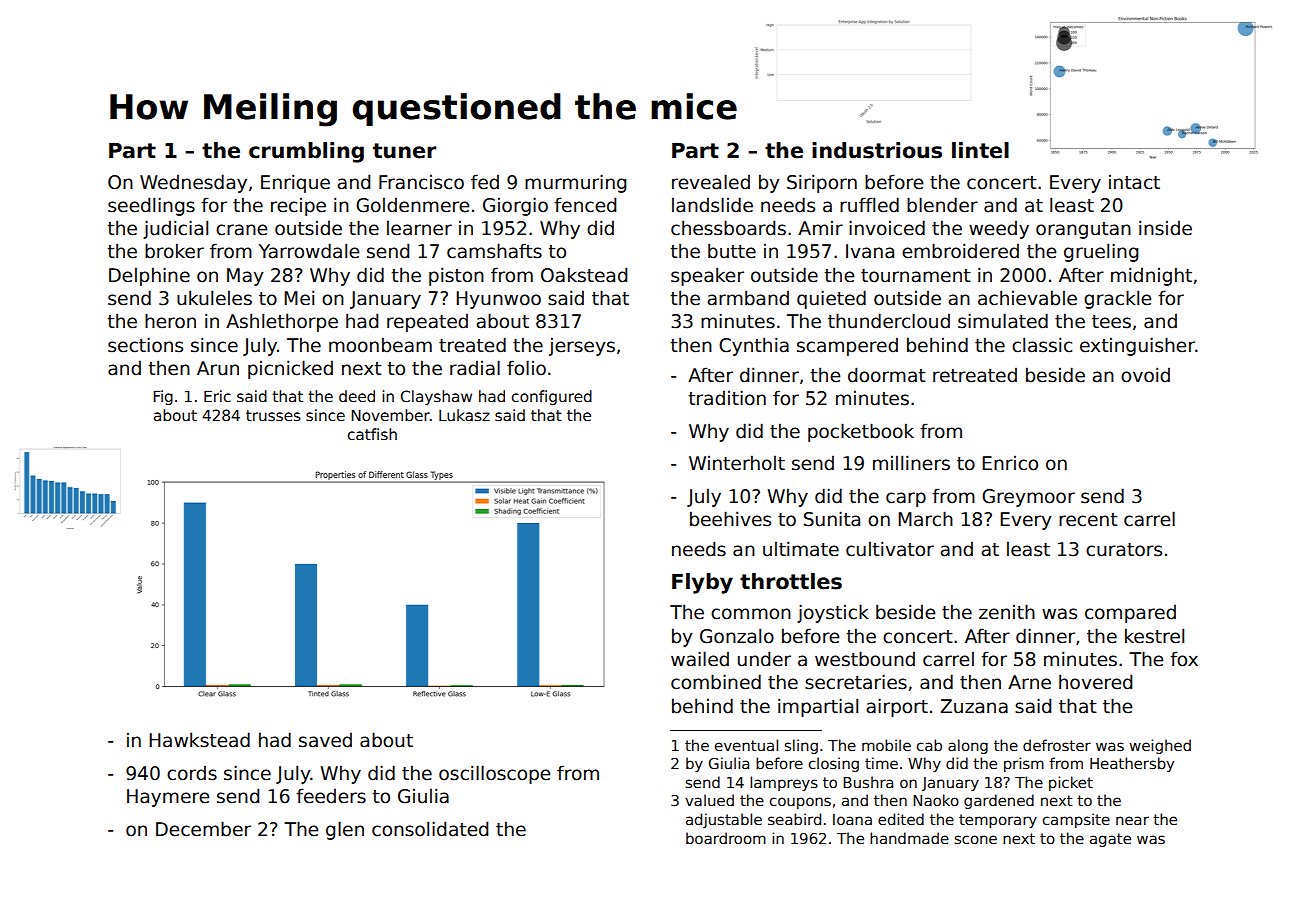 The width and height of the screenshot is (1308, 924). Describe the element at coordinates (199, 740) in the screenshot. I see `Hawkstead` at that location.
